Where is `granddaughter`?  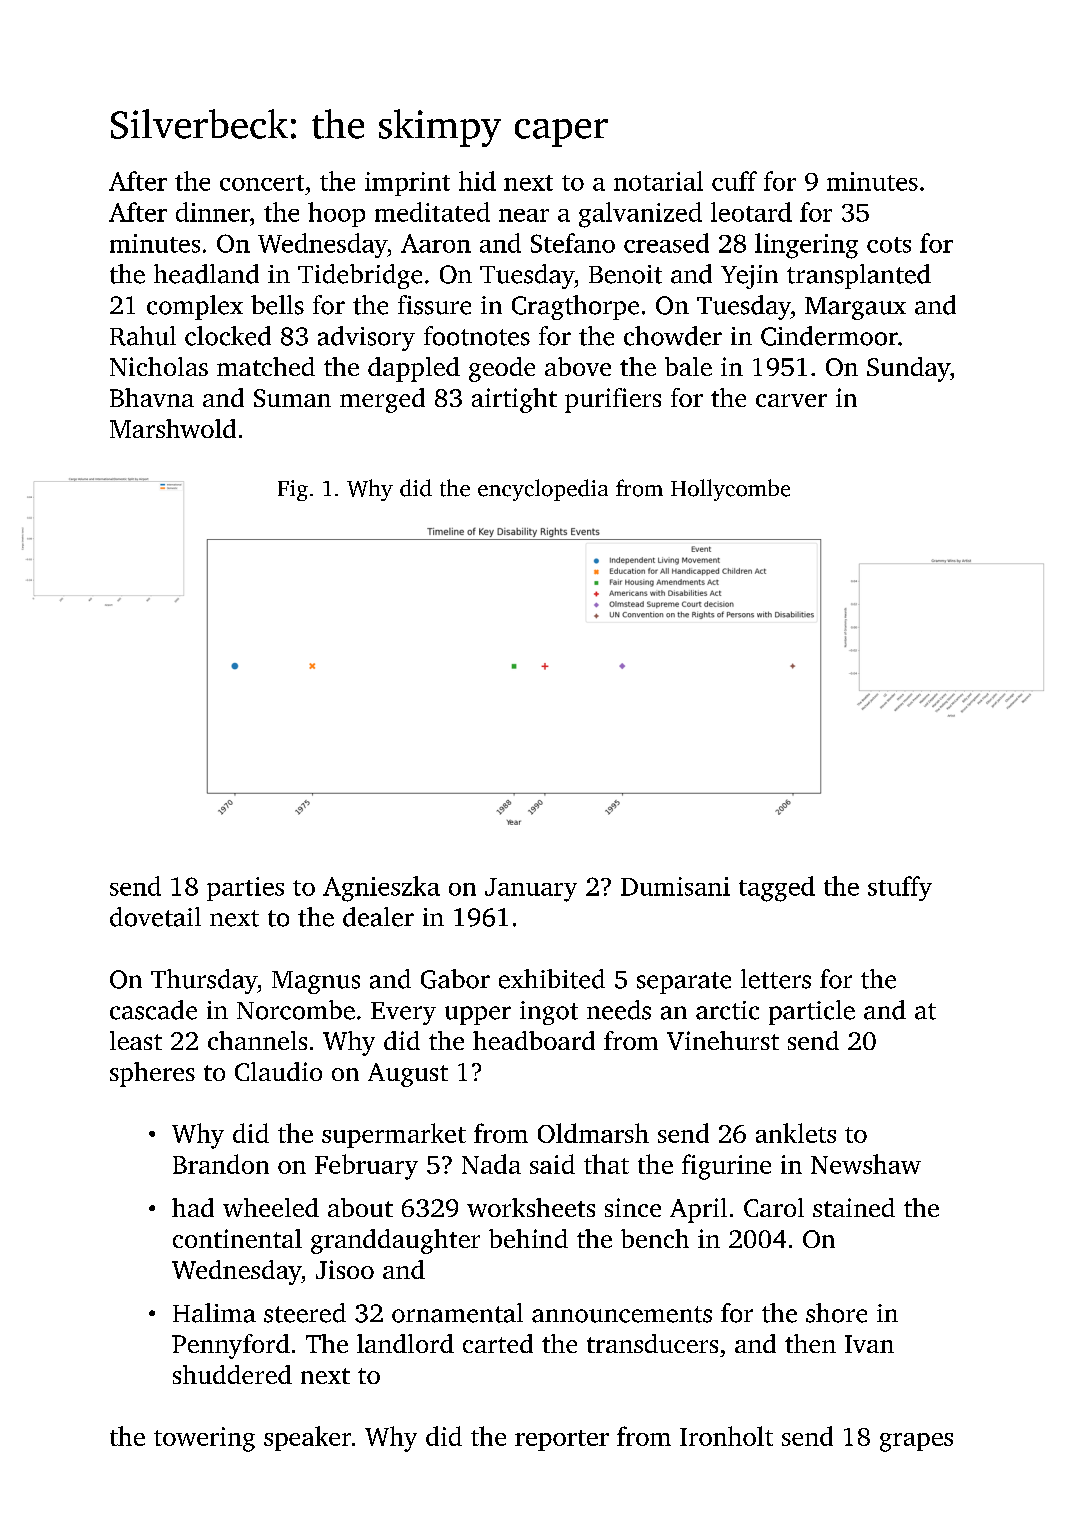 granddaughter is located at coordinates (395, 1241).
